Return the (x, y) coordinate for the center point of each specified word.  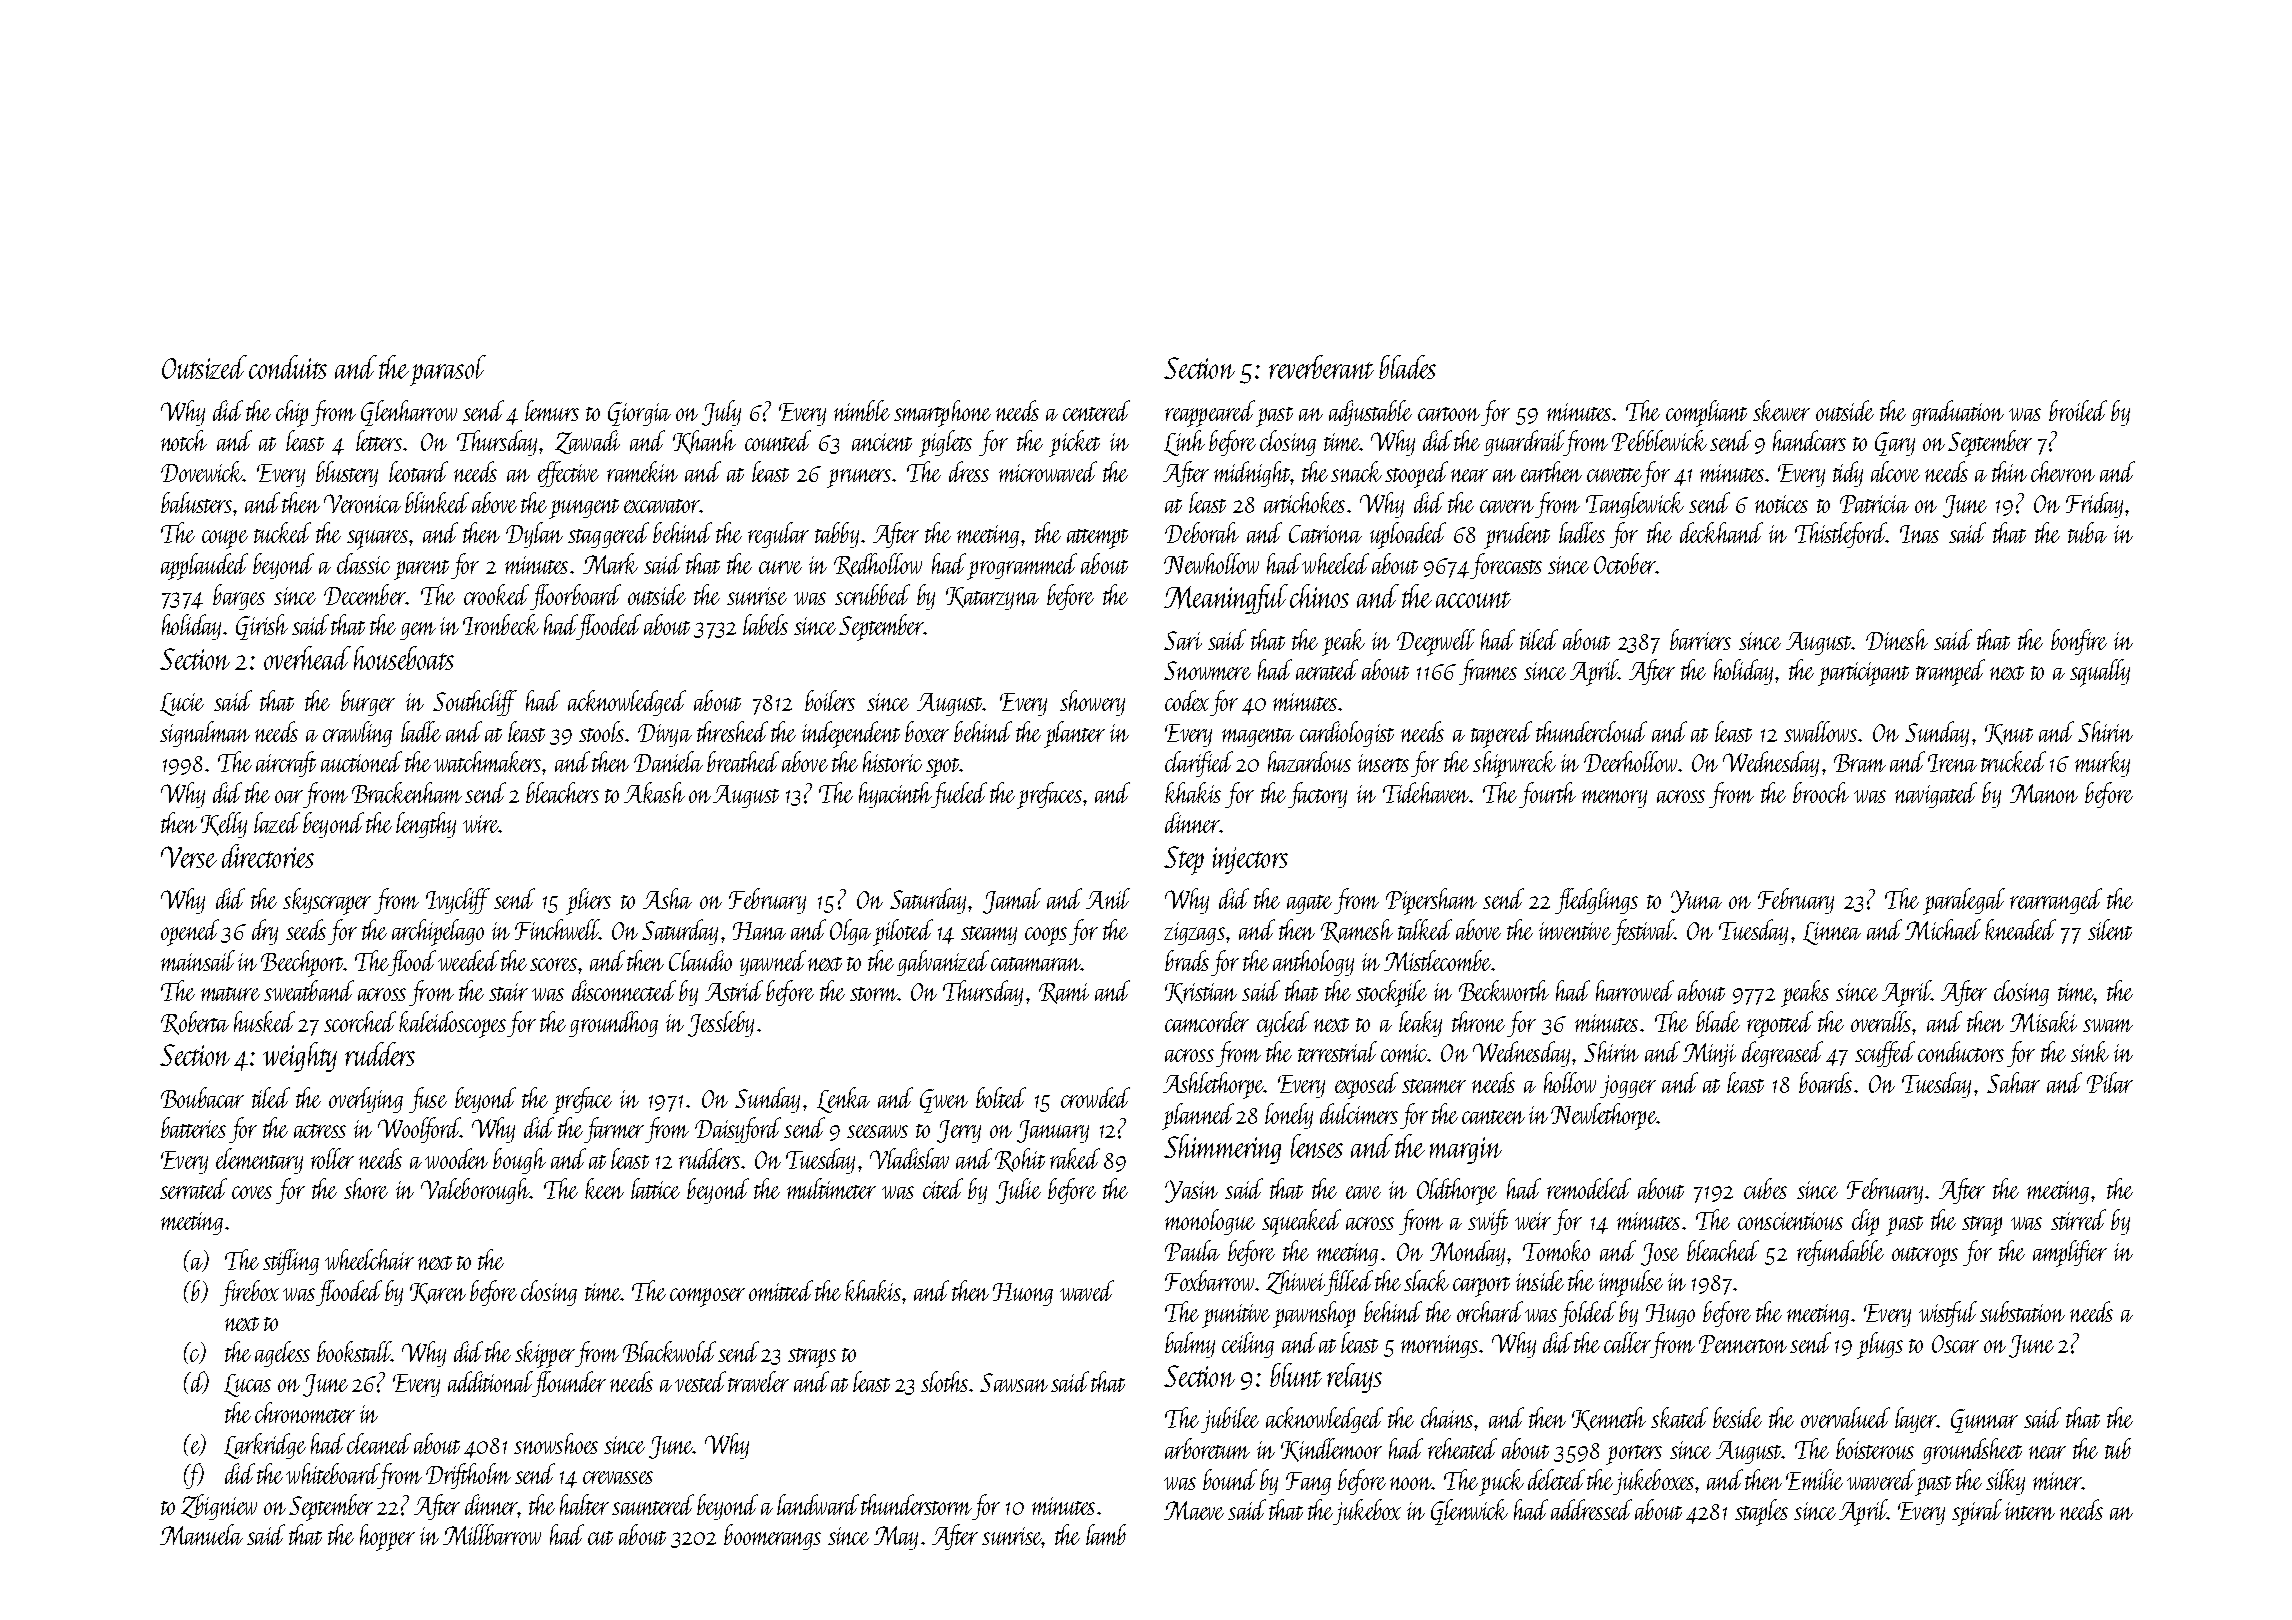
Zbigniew (219, 1507)
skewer (1781, 410)
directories (268, 856)
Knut (2009, 734)
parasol (448, 370)
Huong (1023, 1294)
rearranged (2056, 901)
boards (1825, 1082)
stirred (2078, 1219)
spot (943, 768)
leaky (1420, 1024)
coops (1046, 936)
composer (707, 1297)
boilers (830, 700)
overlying (366, 1100)
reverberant (1321, 367)
